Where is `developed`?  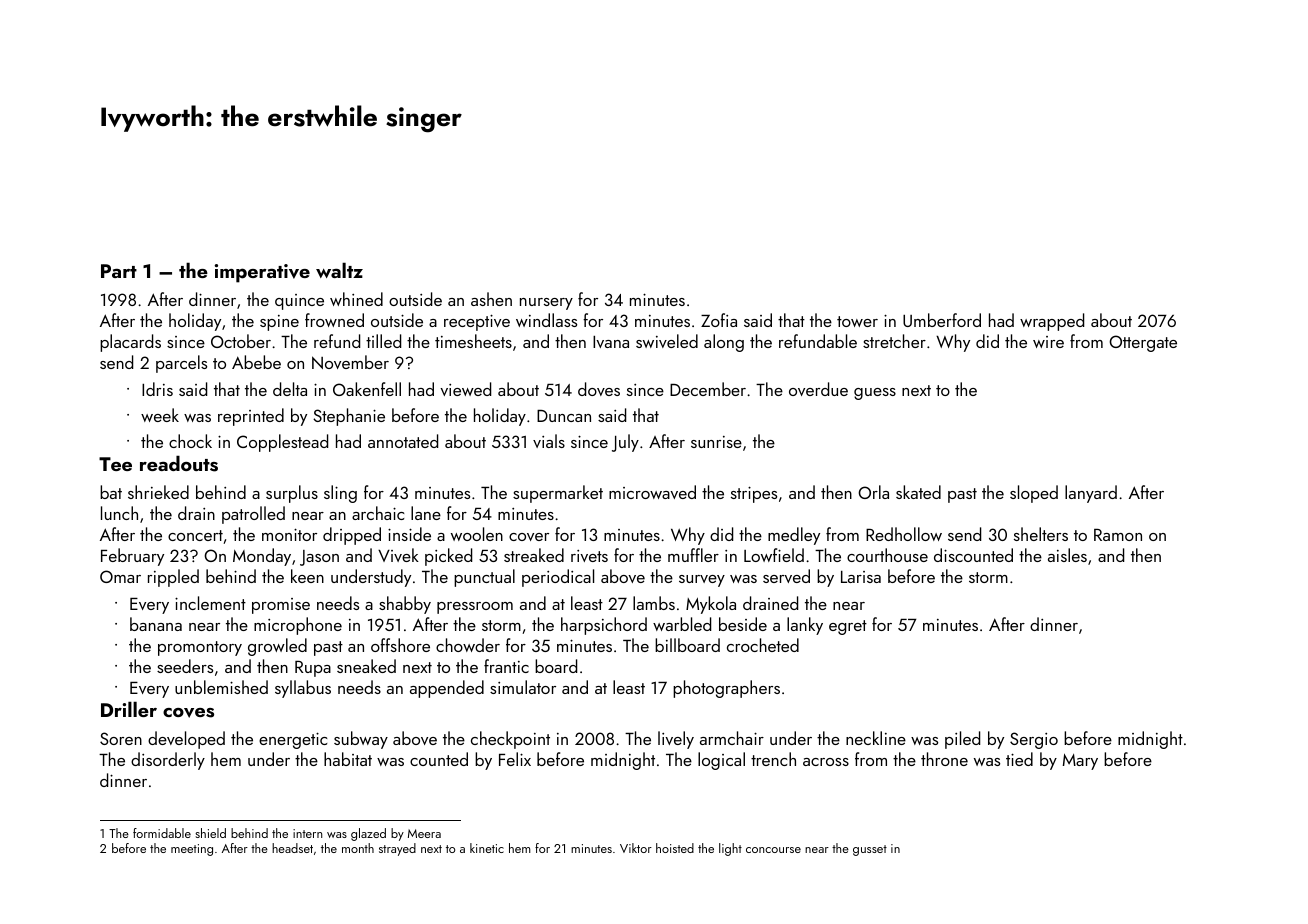
developed is located at coordinates (186, 740).
